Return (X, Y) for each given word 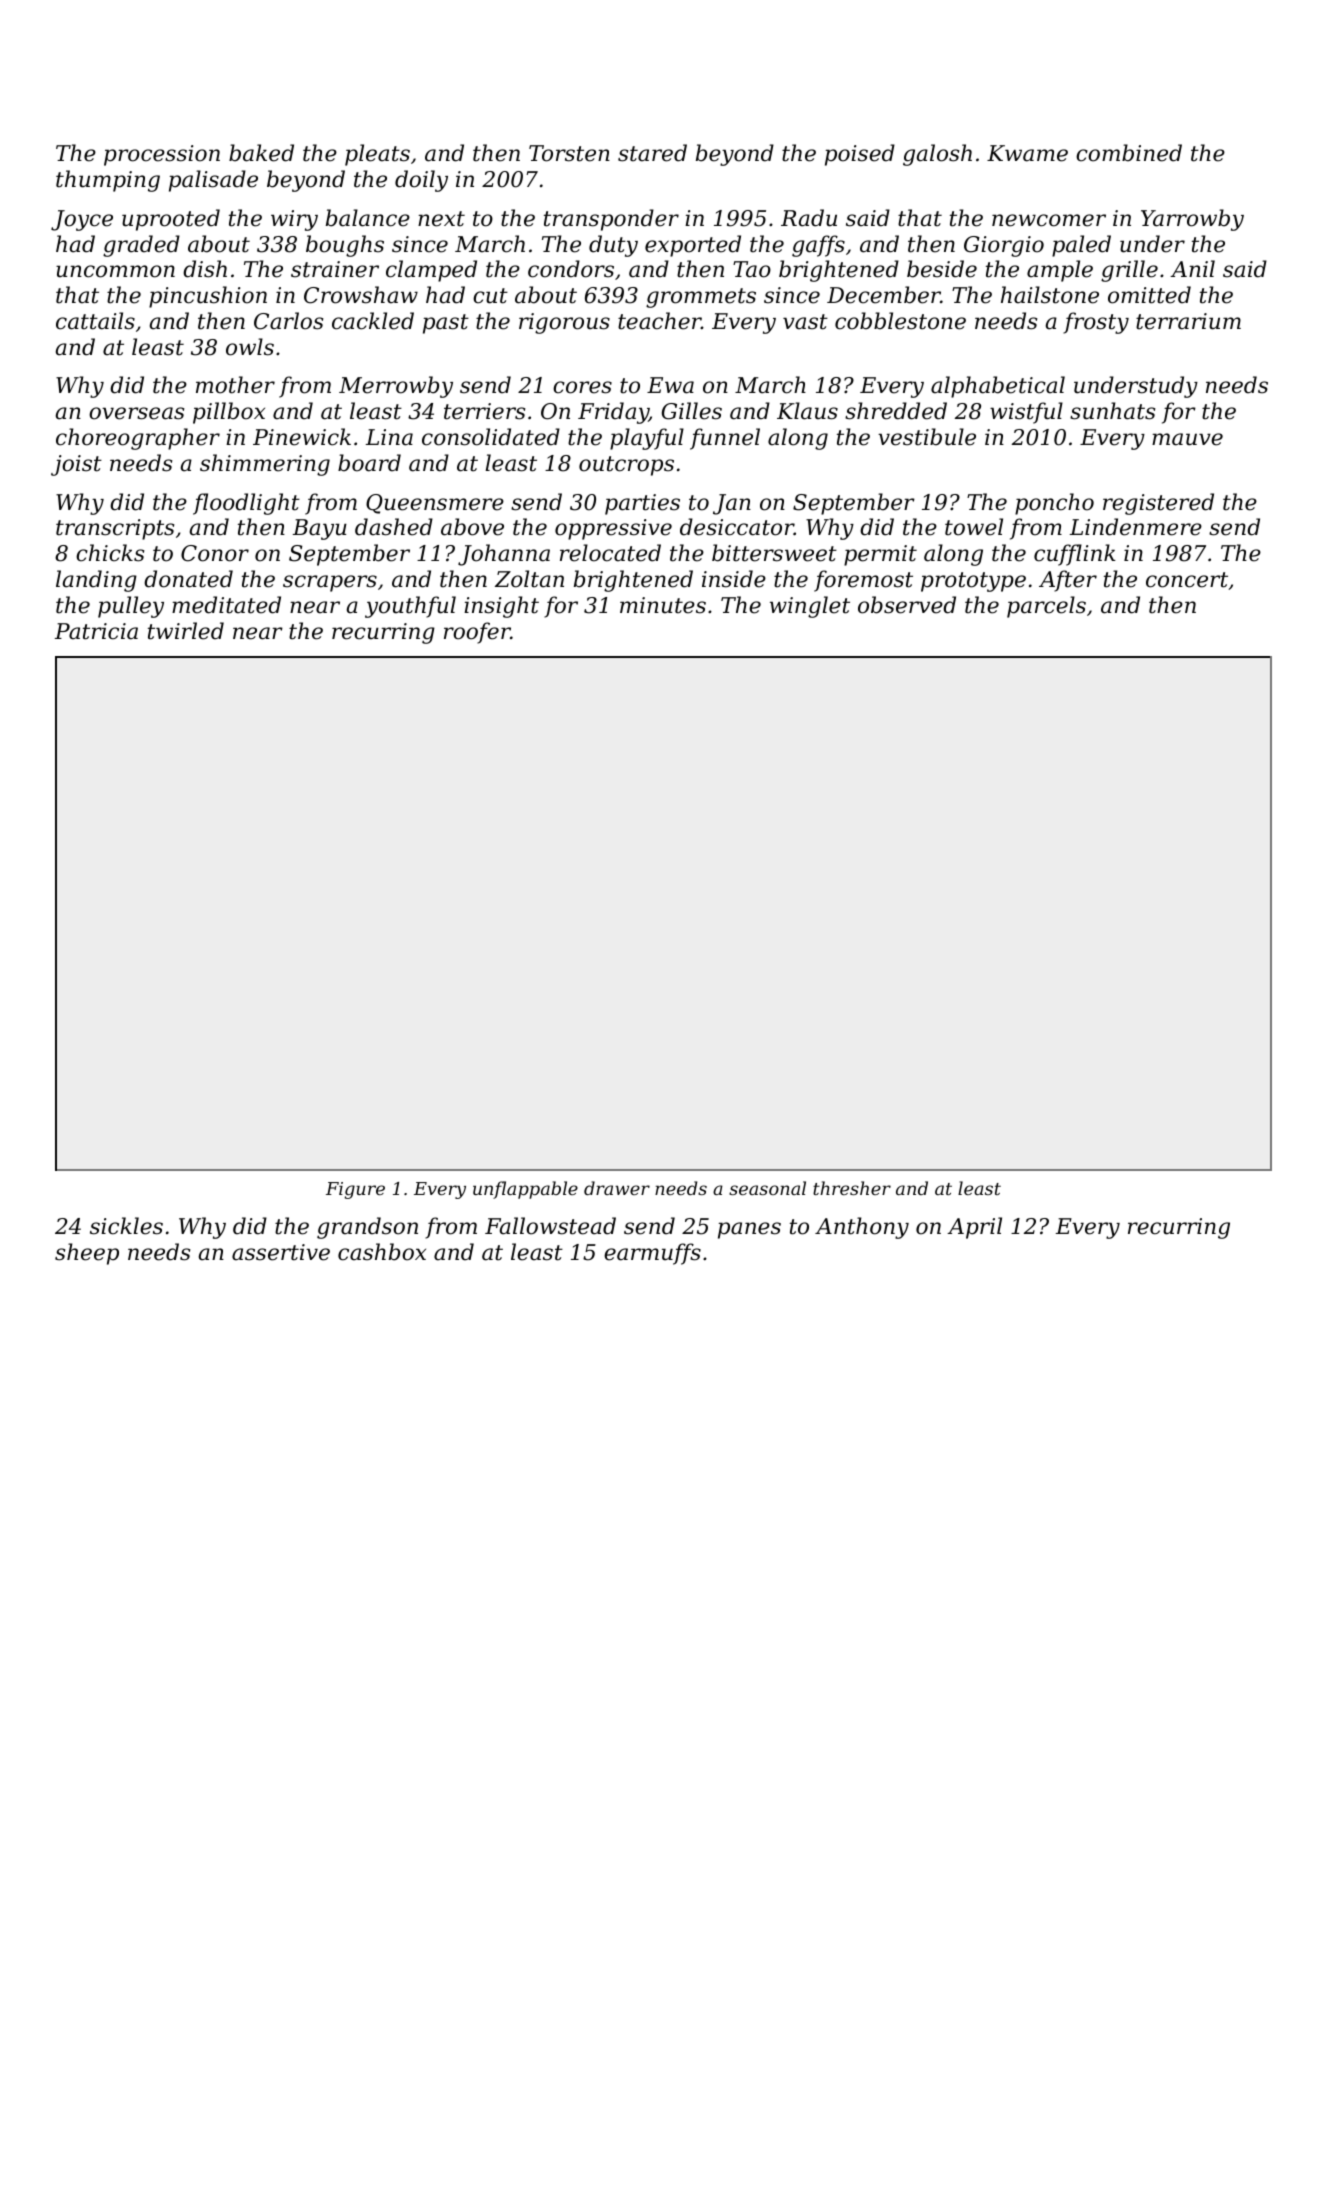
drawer (617, 1188)
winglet (810, 607)
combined (1129, 153)
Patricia (96, 631)
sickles (126, 1226)
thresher (852, 1188)
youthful (410, 607)
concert (1187, 580)
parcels (1046, 607)
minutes (663, 605)
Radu (809, 218)
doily (421, 181)
